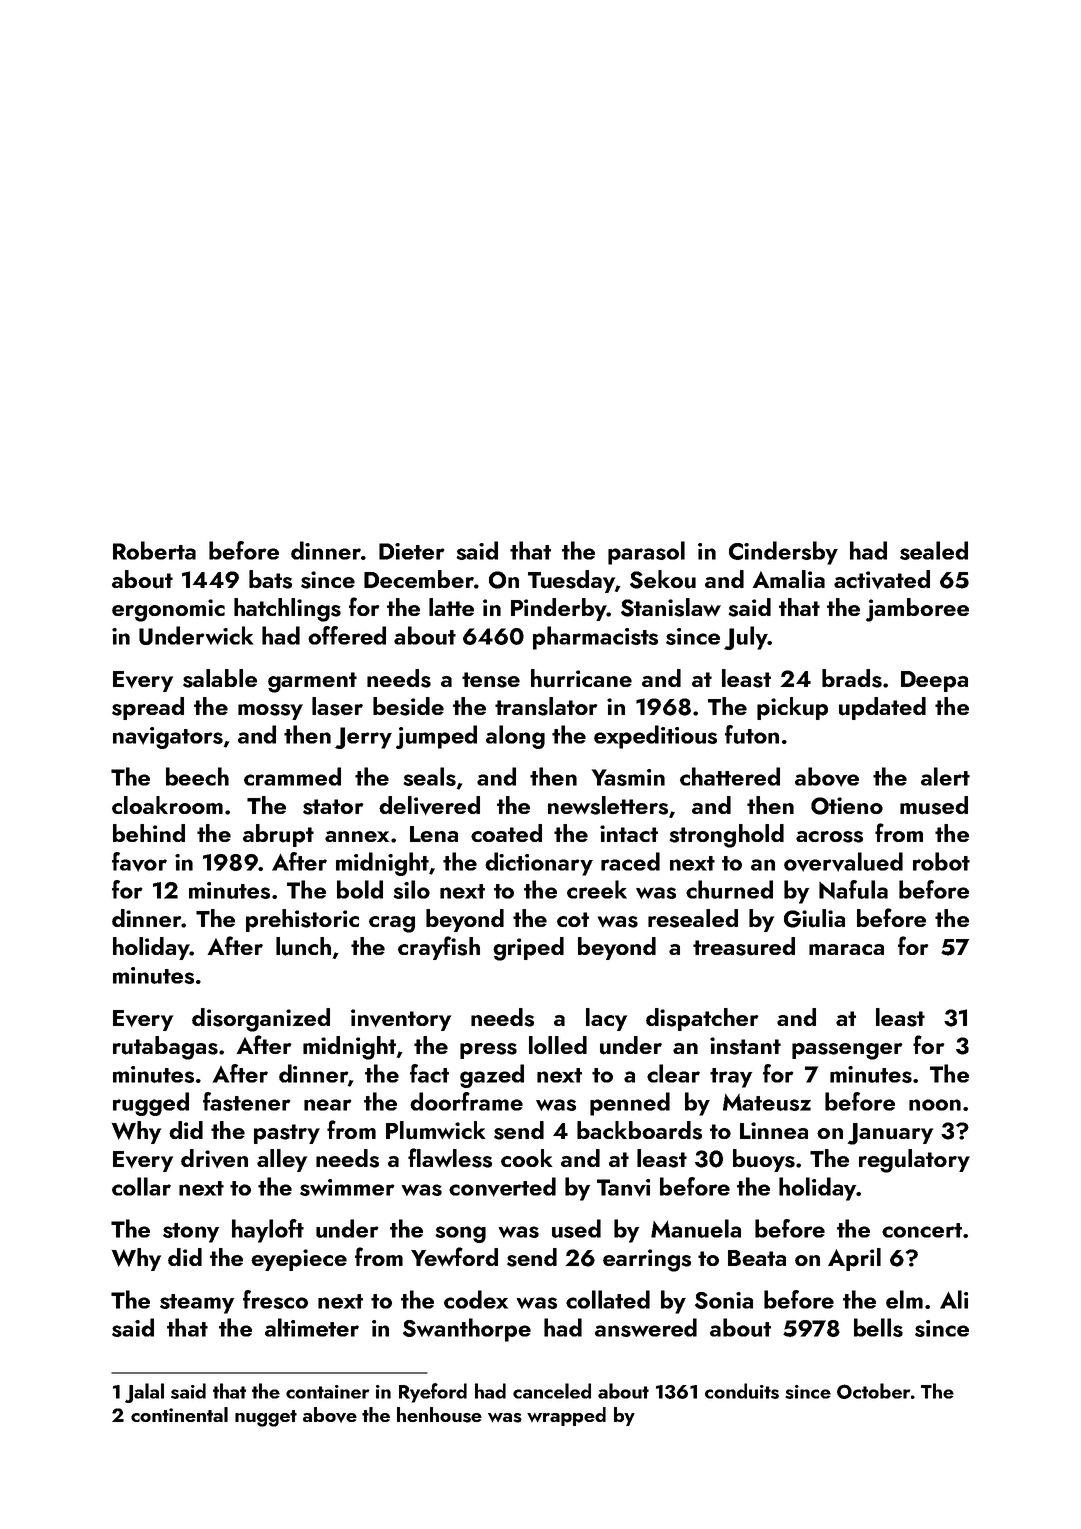 This document has width=1081, height=1529. Describe the element at coordinates (846, 949) in the document. I see `maraca` at that location.
